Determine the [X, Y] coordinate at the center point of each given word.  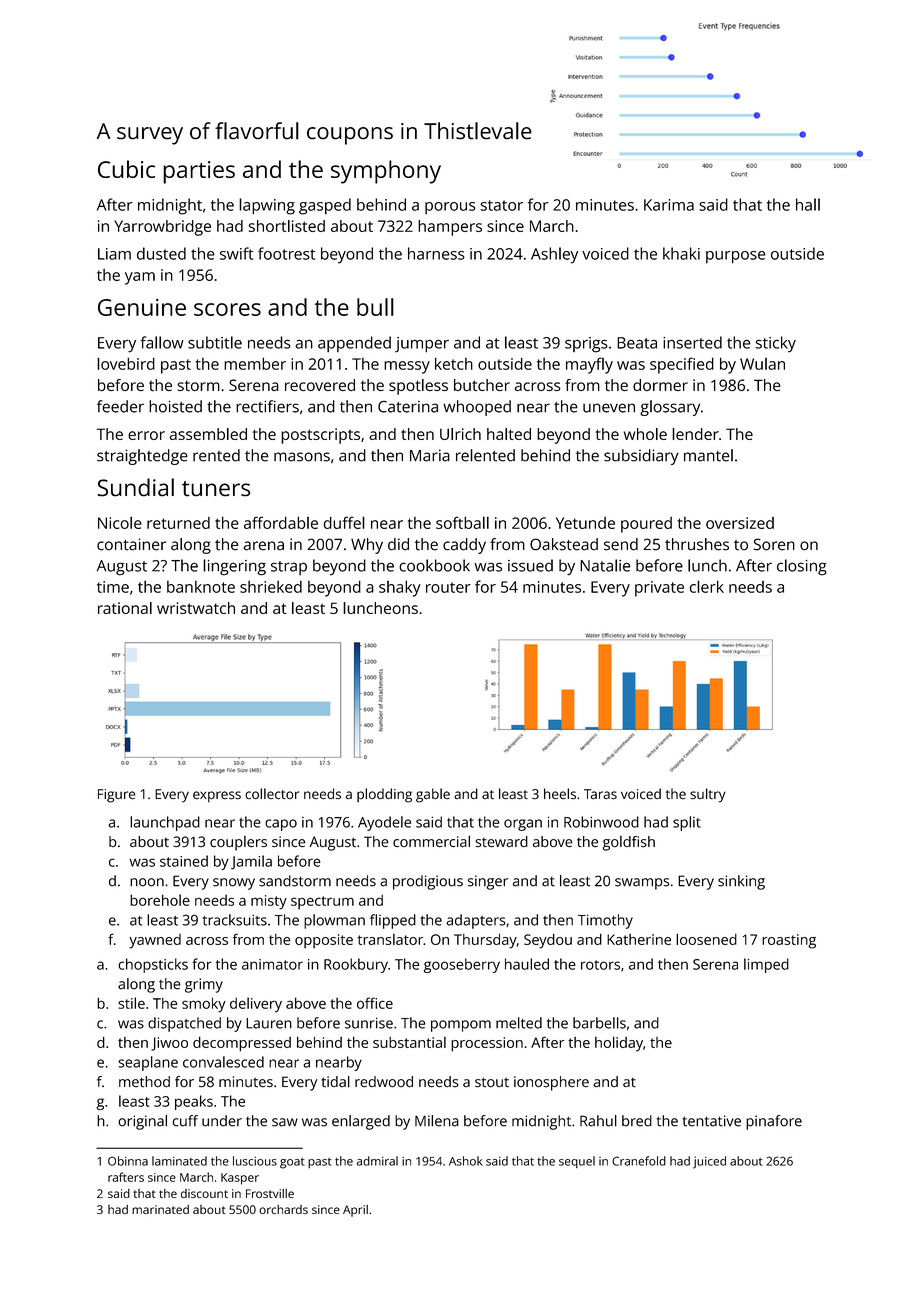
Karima [669, 205]
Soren [774, 544]
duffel [344, 522]
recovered [320, 385]
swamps [642, 884]
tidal [335, 1082]
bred [637, 1121]
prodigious [428, 882]
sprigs [586, 345]
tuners [216, 488]
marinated [160, 1209]
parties [199, 172]
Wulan [762, 364]
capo [281, 825]
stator [502, 205]
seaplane [148, 1063]
